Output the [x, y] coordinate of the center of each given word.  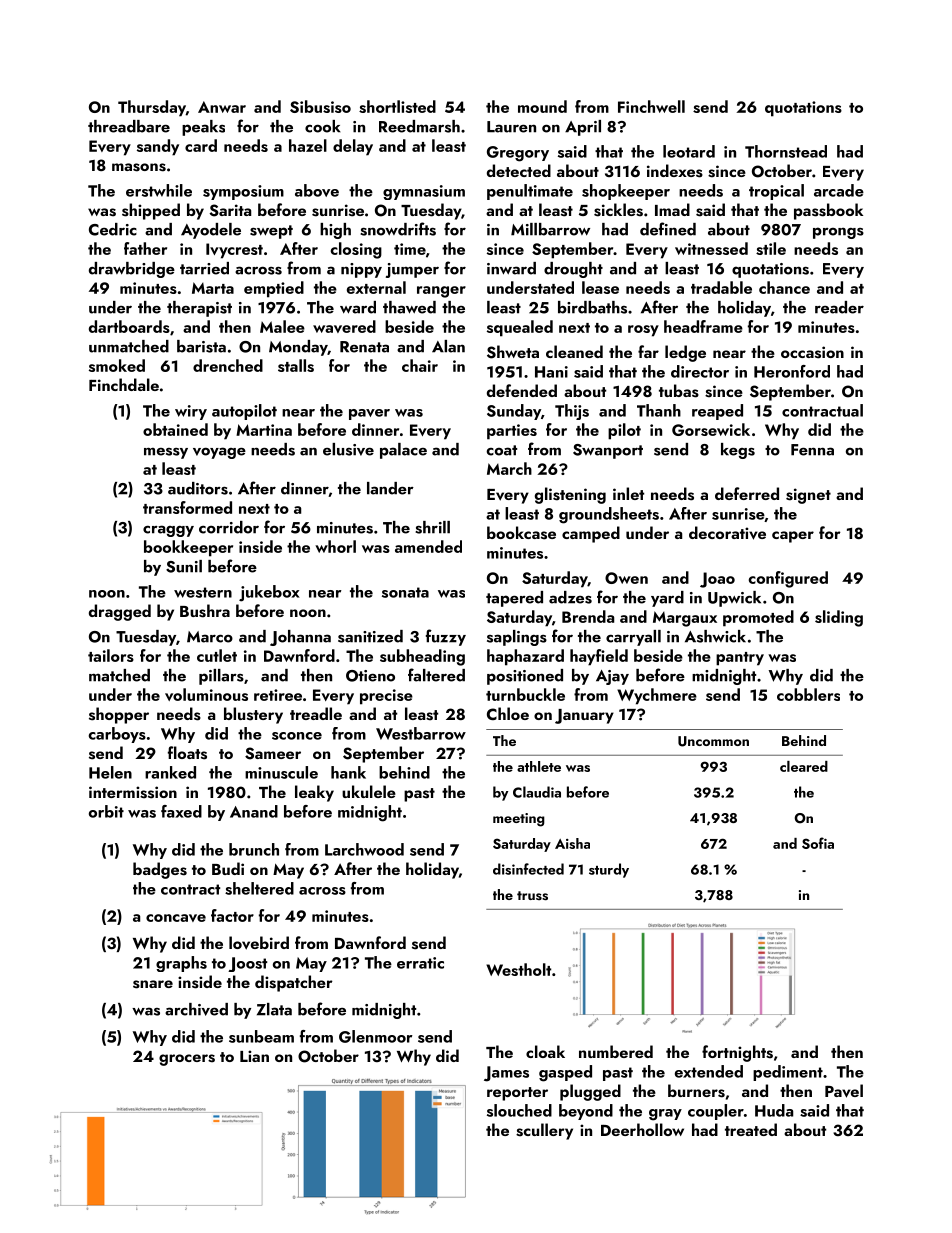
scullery [544, 1131]
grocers [187, 1060]
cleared [804, 766]
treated [751, 1129]
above [317, 190]
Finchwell [651, 106]
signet [808, 496]
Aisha [572, 843]
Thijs [572, 412]
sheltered [259, 888]
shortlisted [397, 106]
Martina [264, 430]
